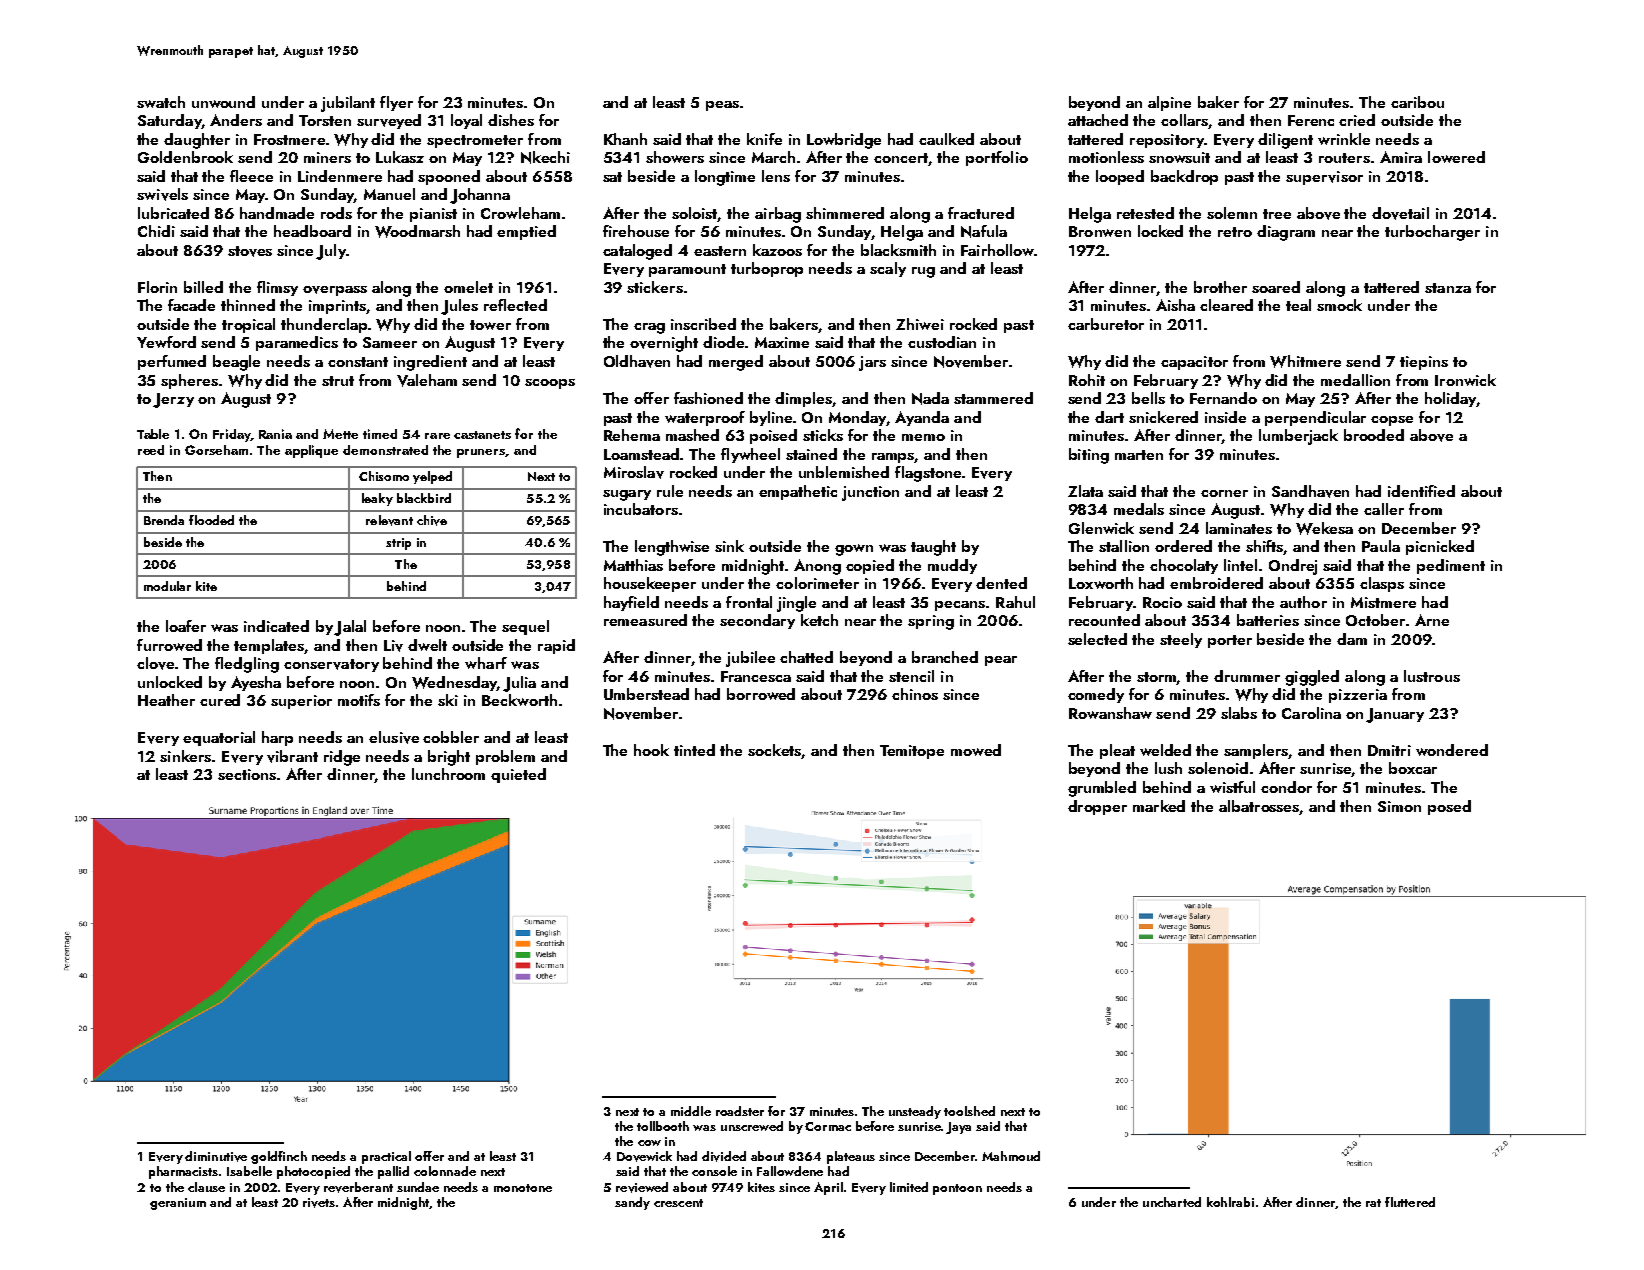 Image resolution: width=1644 pixels, height=1270 pixels. What do you see at coordinates (1432, 233) in the document?
I see `turbocharger` at bounding box center [1432, 233].
